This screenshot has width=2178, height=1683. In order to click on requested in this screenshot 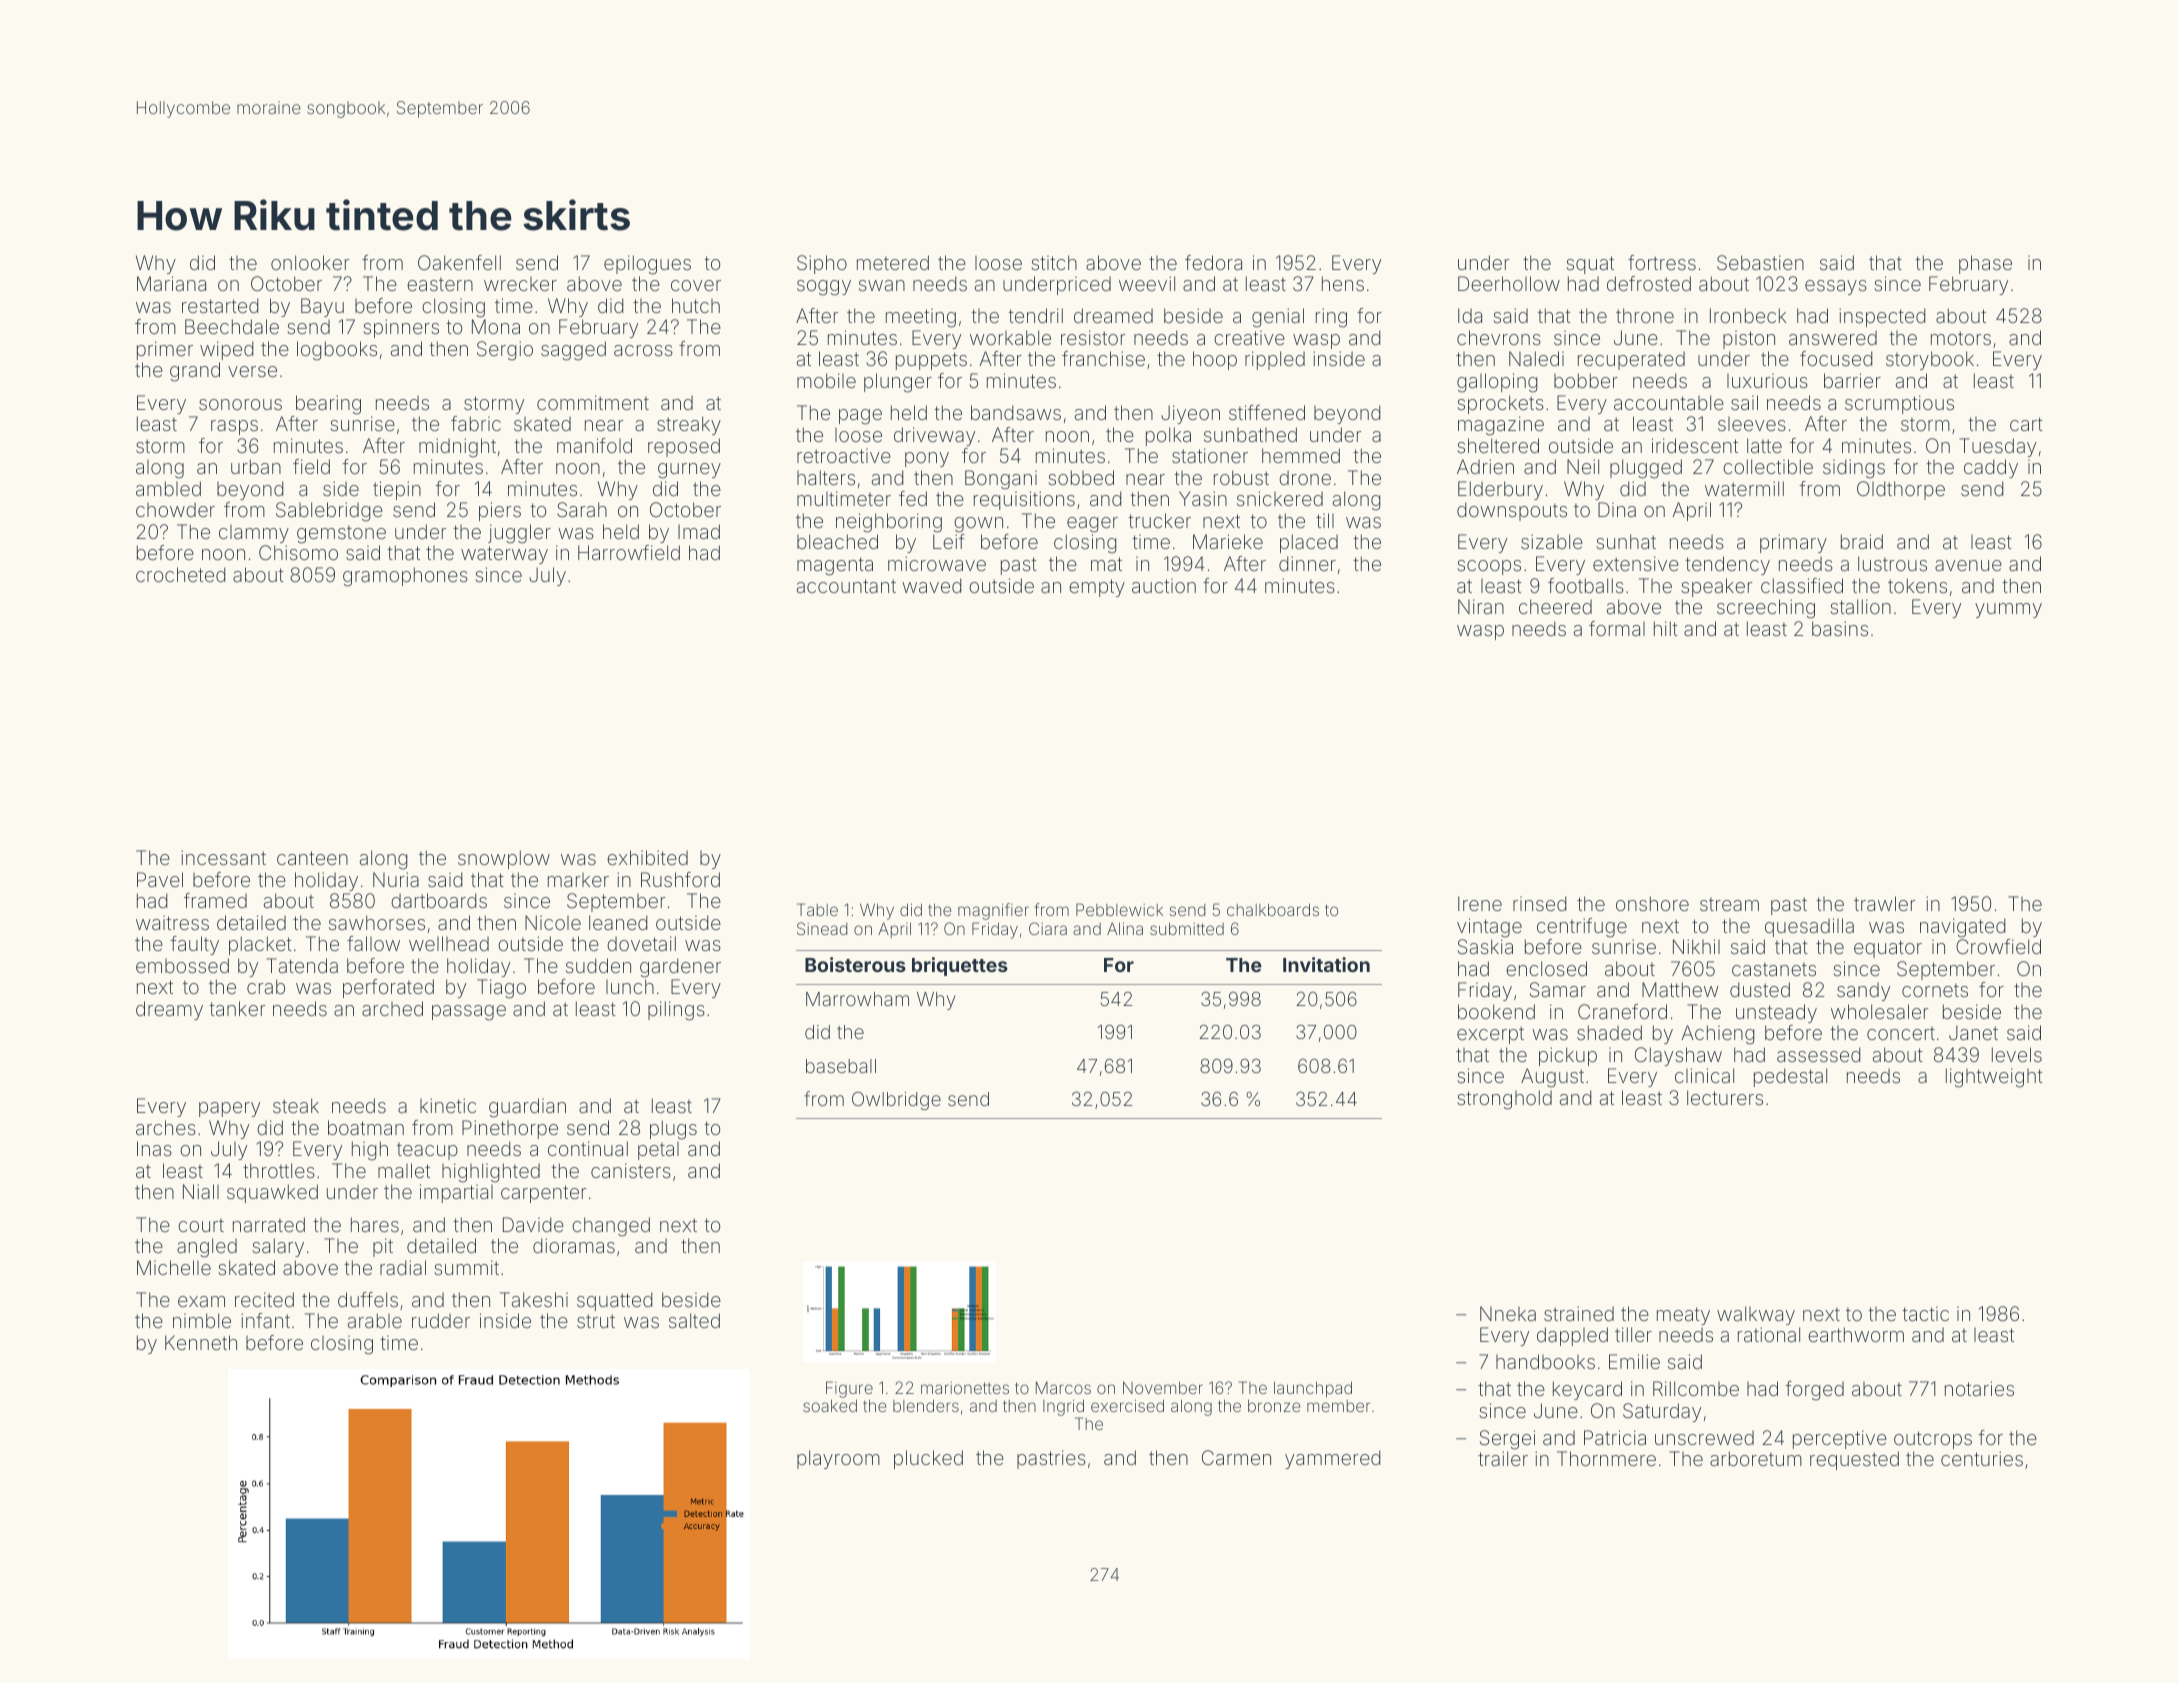, I will do `click(1854, 1460)`.
